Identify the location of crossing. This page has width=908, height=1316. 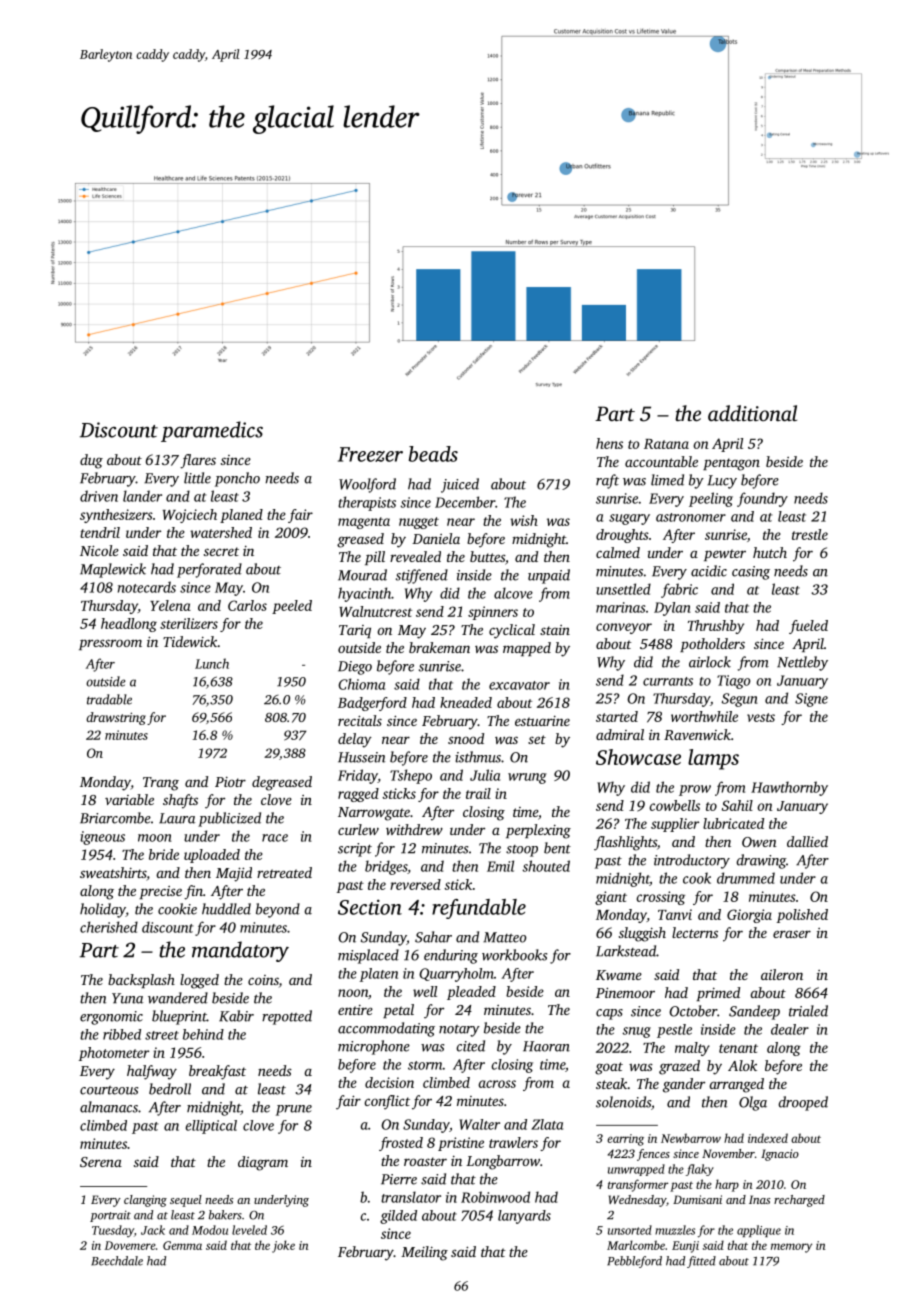
(661, 898).
